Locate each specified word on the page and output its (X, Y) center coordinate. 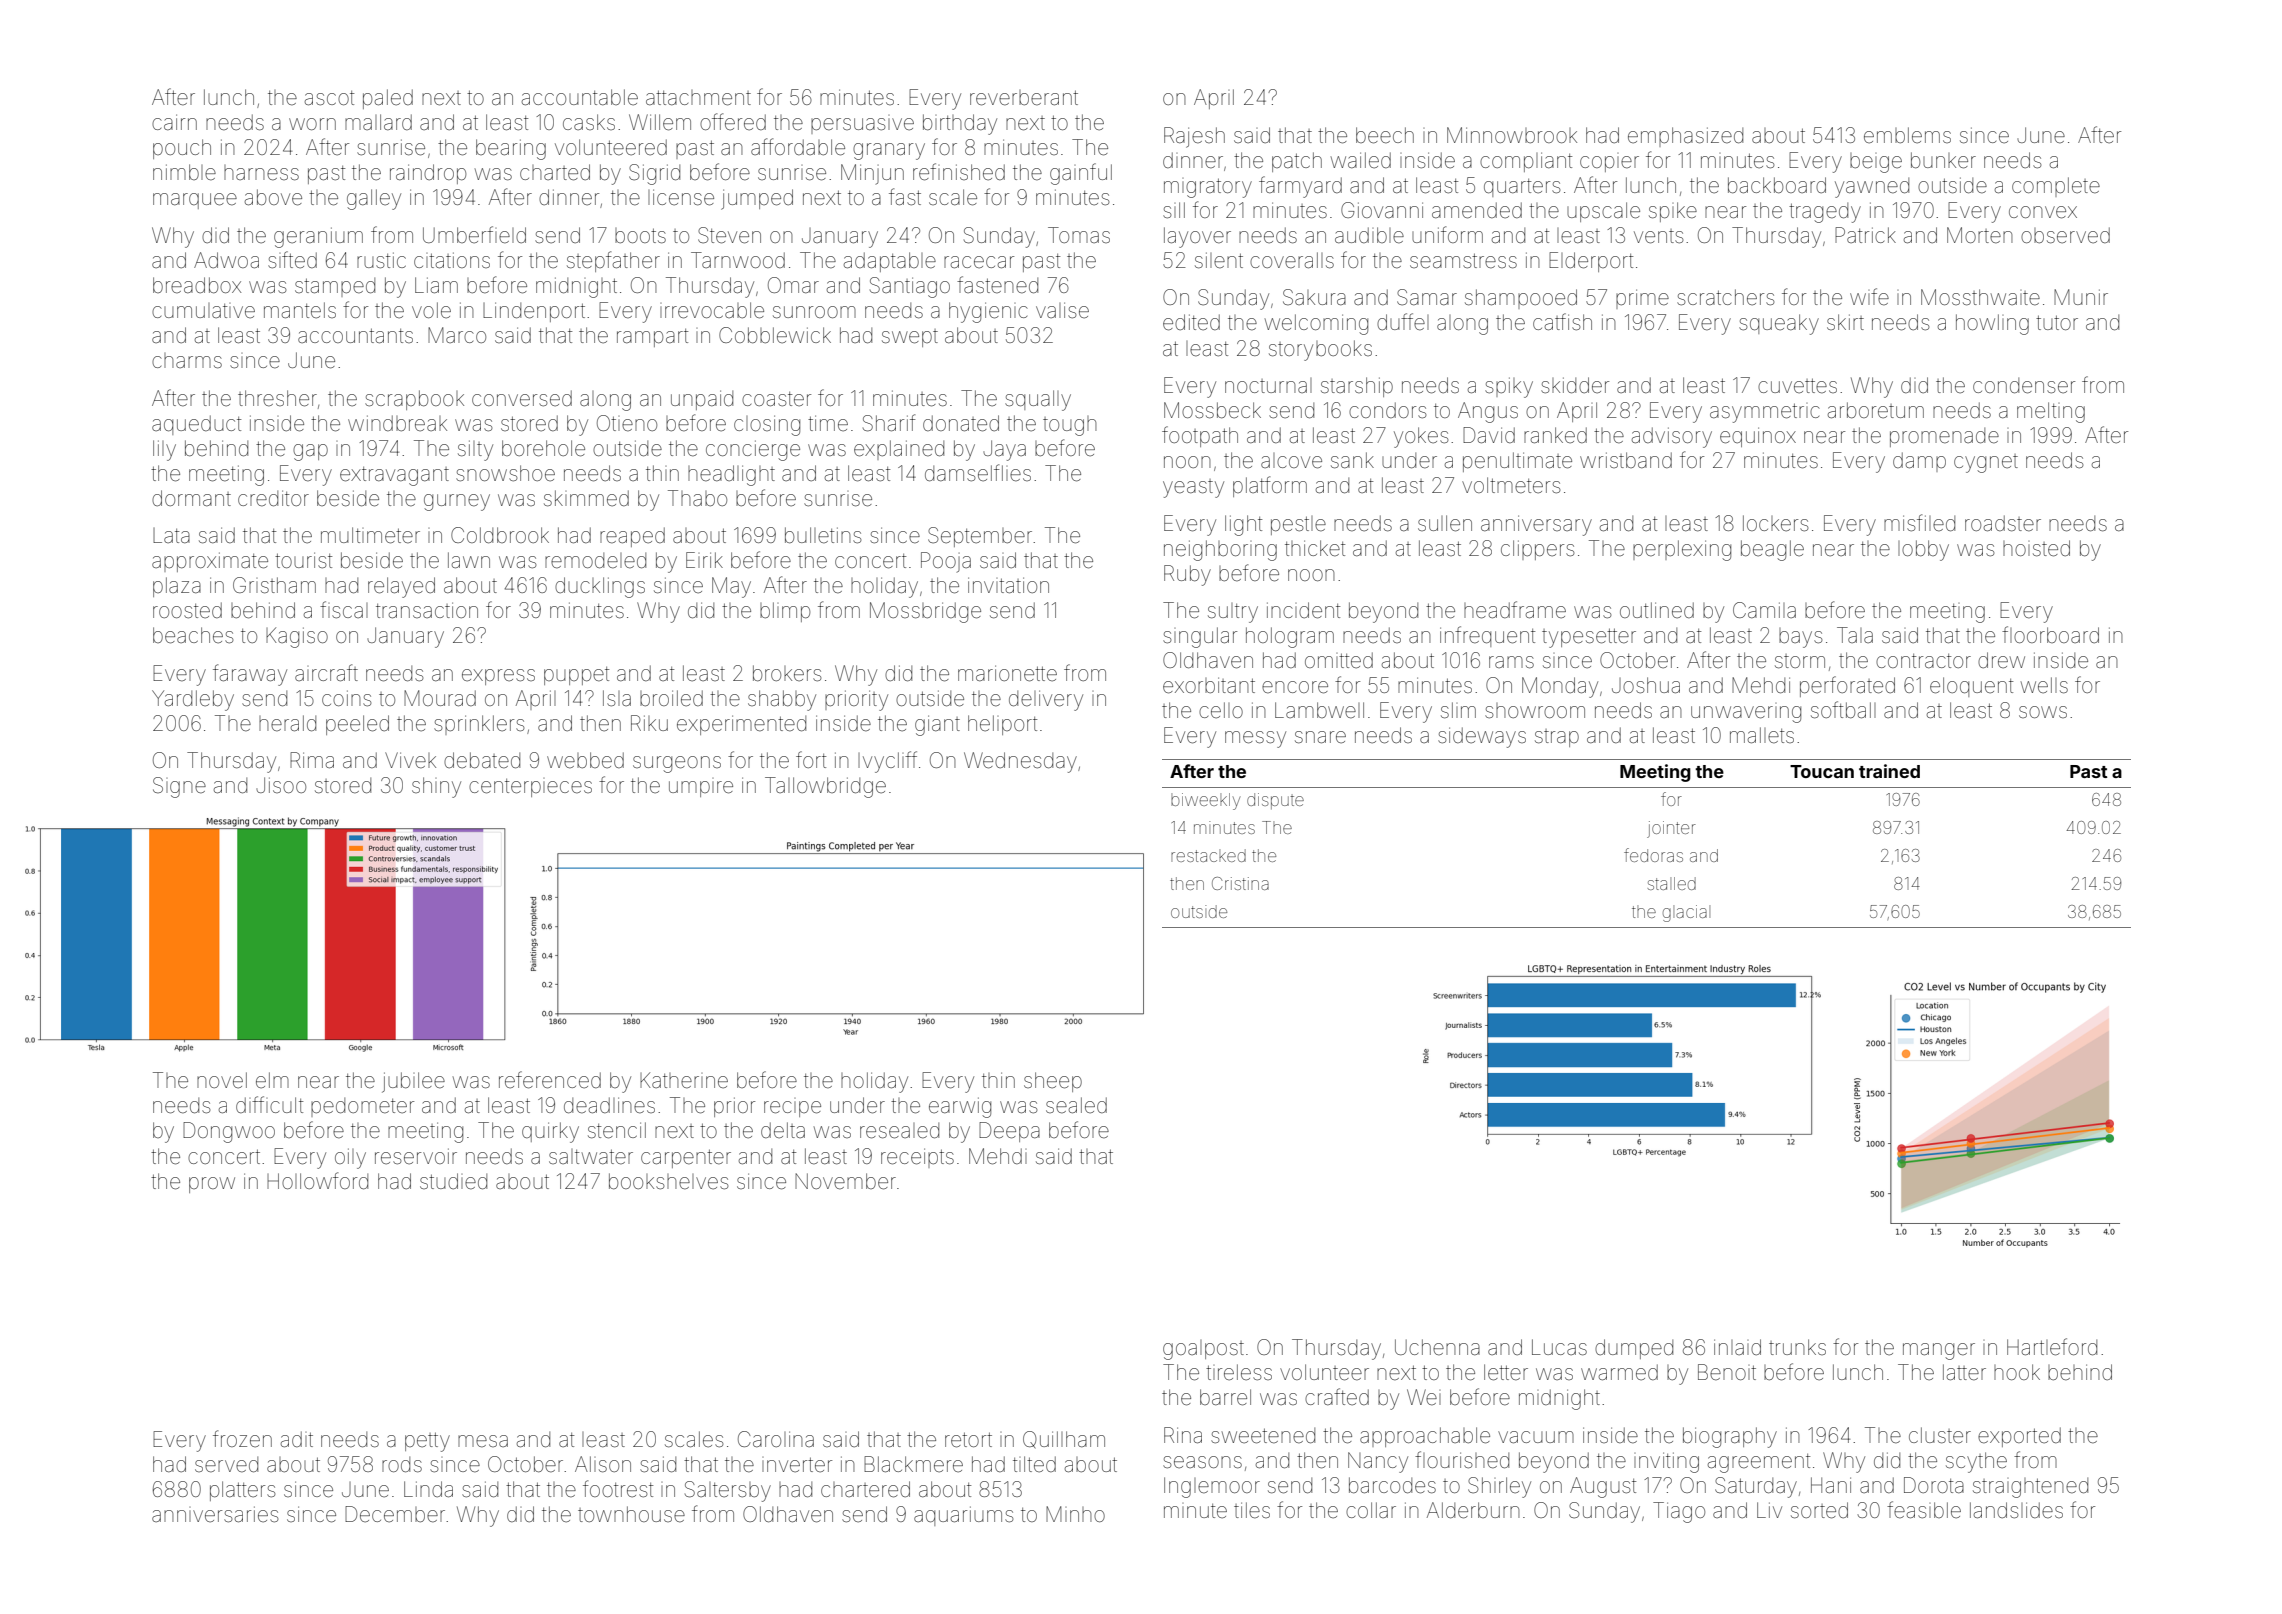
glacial (1686, 913)
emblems (1907, 135)
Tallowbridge (825, 787)
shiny (436, 787)
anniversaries (215, 1514)
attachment (698, 98)
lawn (469, 560)
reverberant (1024, 98)
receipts (917, 1158)
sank (1352, 460)
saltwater (591, 1156)
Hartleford (2052, 1347)
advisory (1672, 437)
